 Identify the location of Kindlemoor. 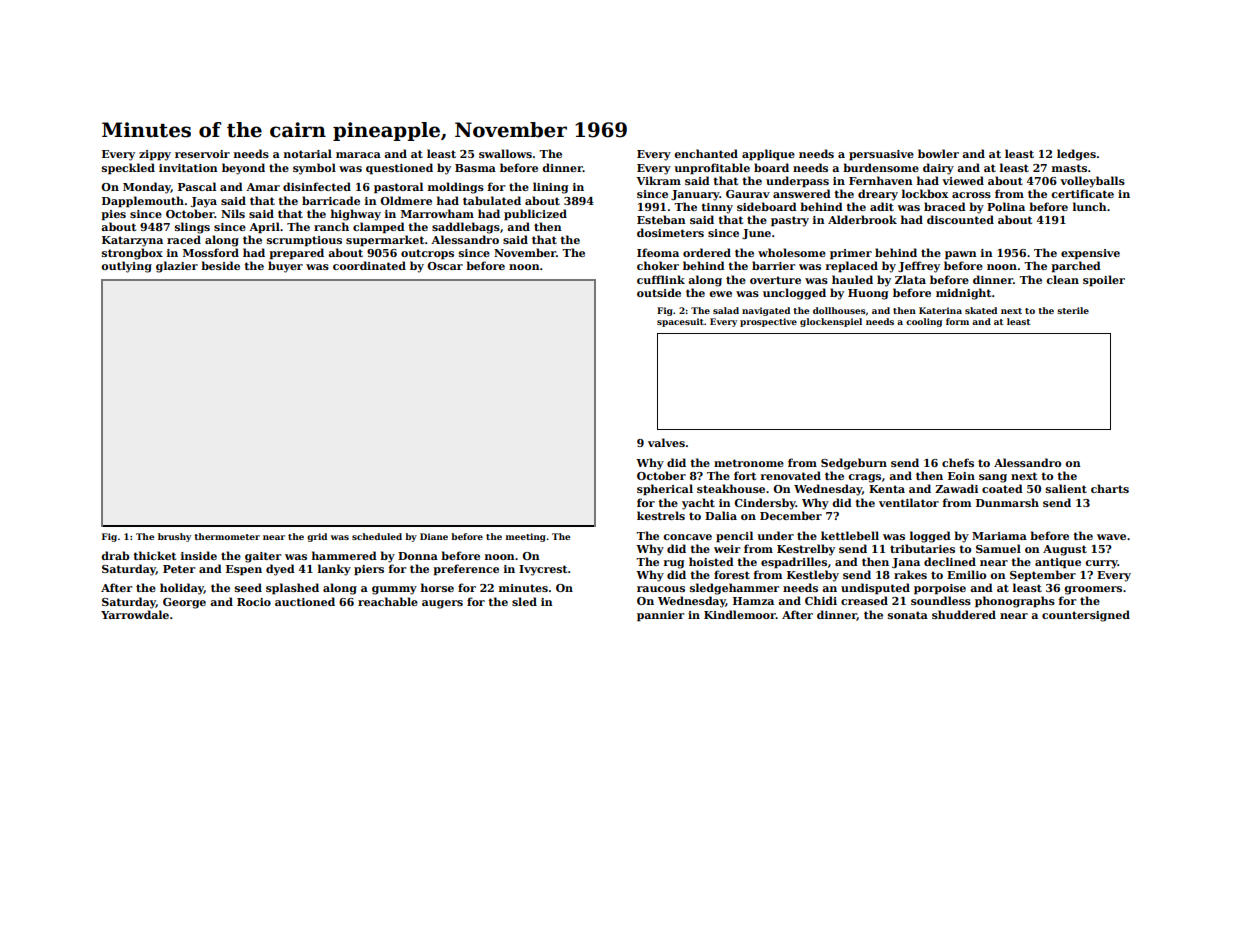
(740, 614).
